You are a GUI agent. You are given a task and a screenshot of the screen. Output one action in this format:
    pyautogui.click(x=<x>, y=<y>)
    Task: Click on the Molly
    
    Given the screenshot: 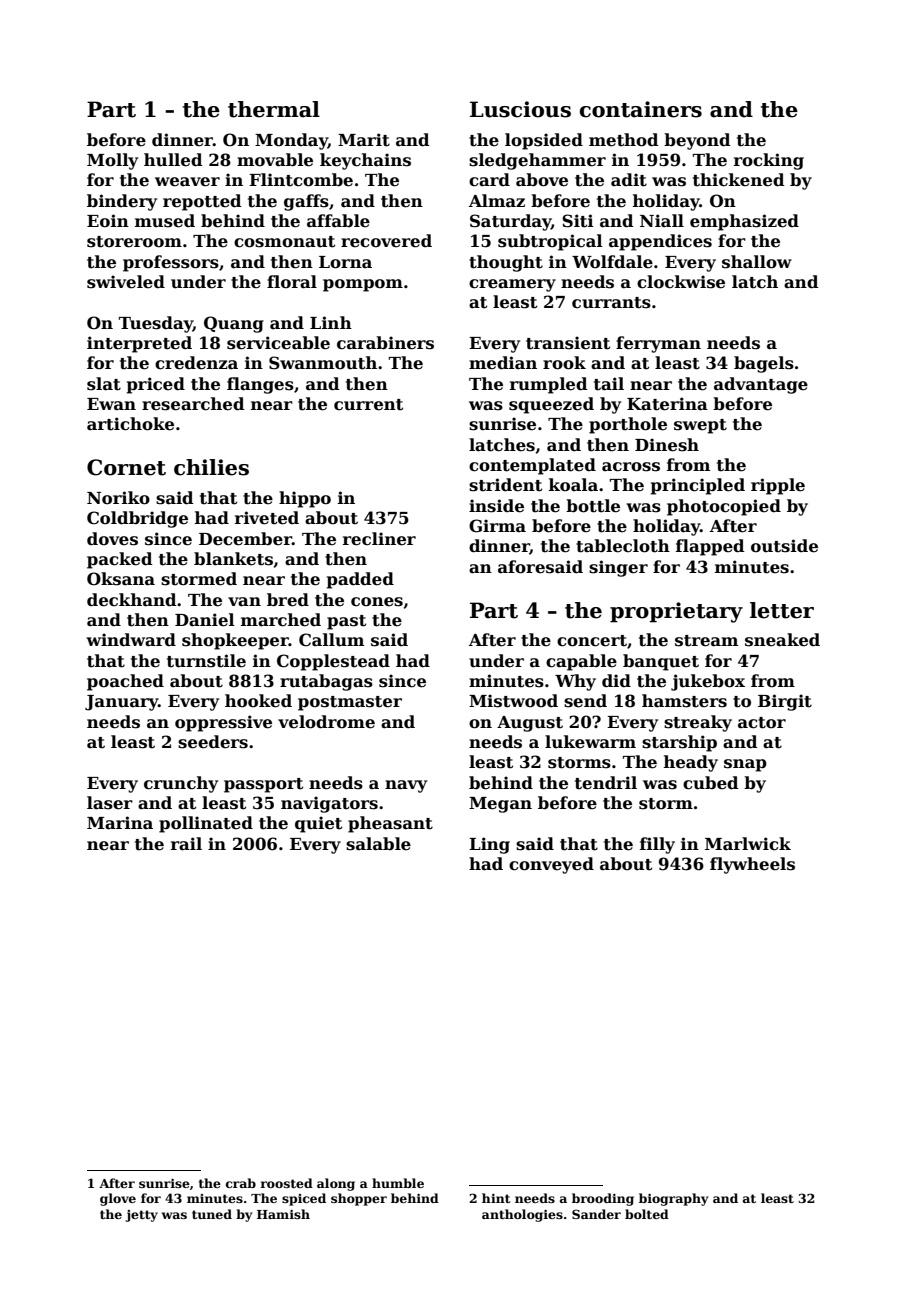 What is the action you would take?
    pyautogui.click(x=112, y=161)
